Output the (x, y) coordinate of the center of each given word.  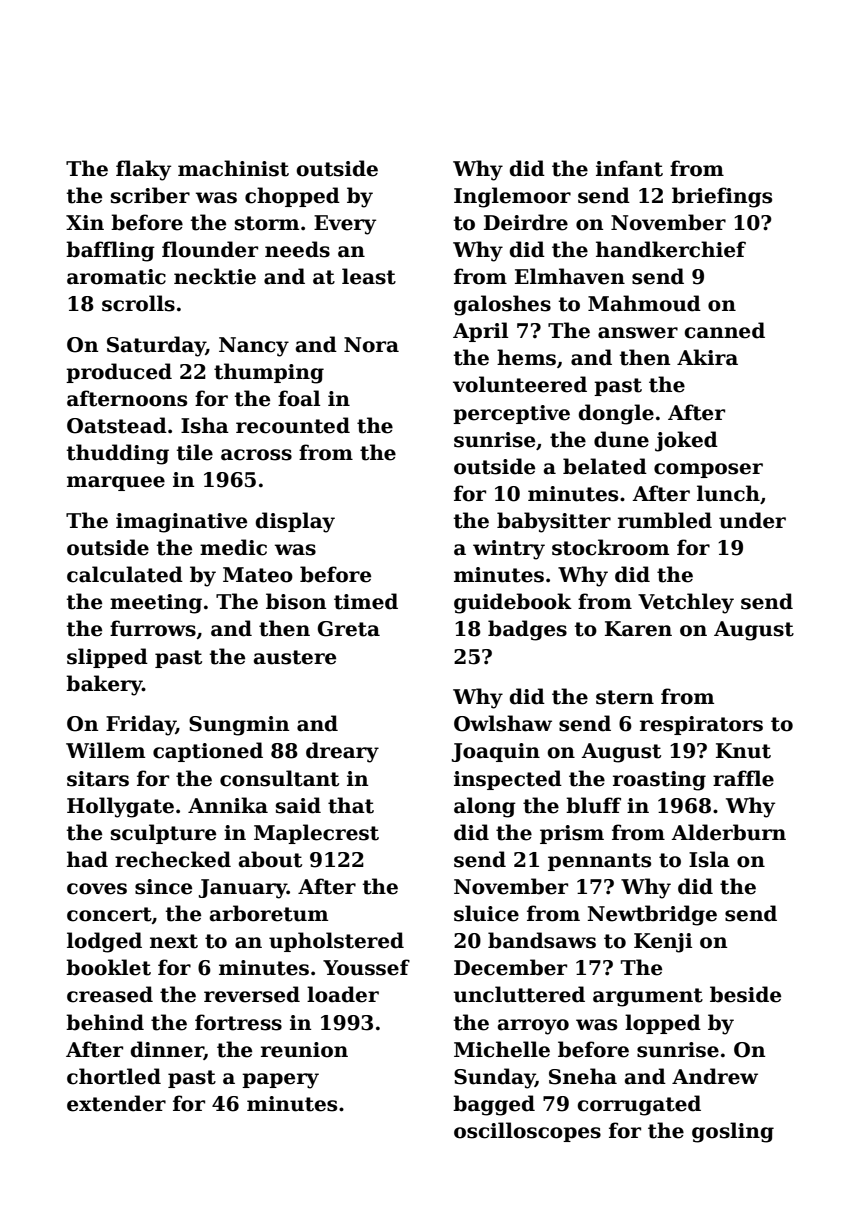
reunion (304, 1050)
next (174, 941)
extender (116, 1103)
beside (745, 994)
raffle (743, 778)
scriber (150, 195)
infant (629, 168)
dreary (342, 752)
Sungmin (239, 726)
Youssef (366, 967)
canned (724, 330)
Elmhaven (570, 276)
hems (526, 357)
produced (119, 373)
